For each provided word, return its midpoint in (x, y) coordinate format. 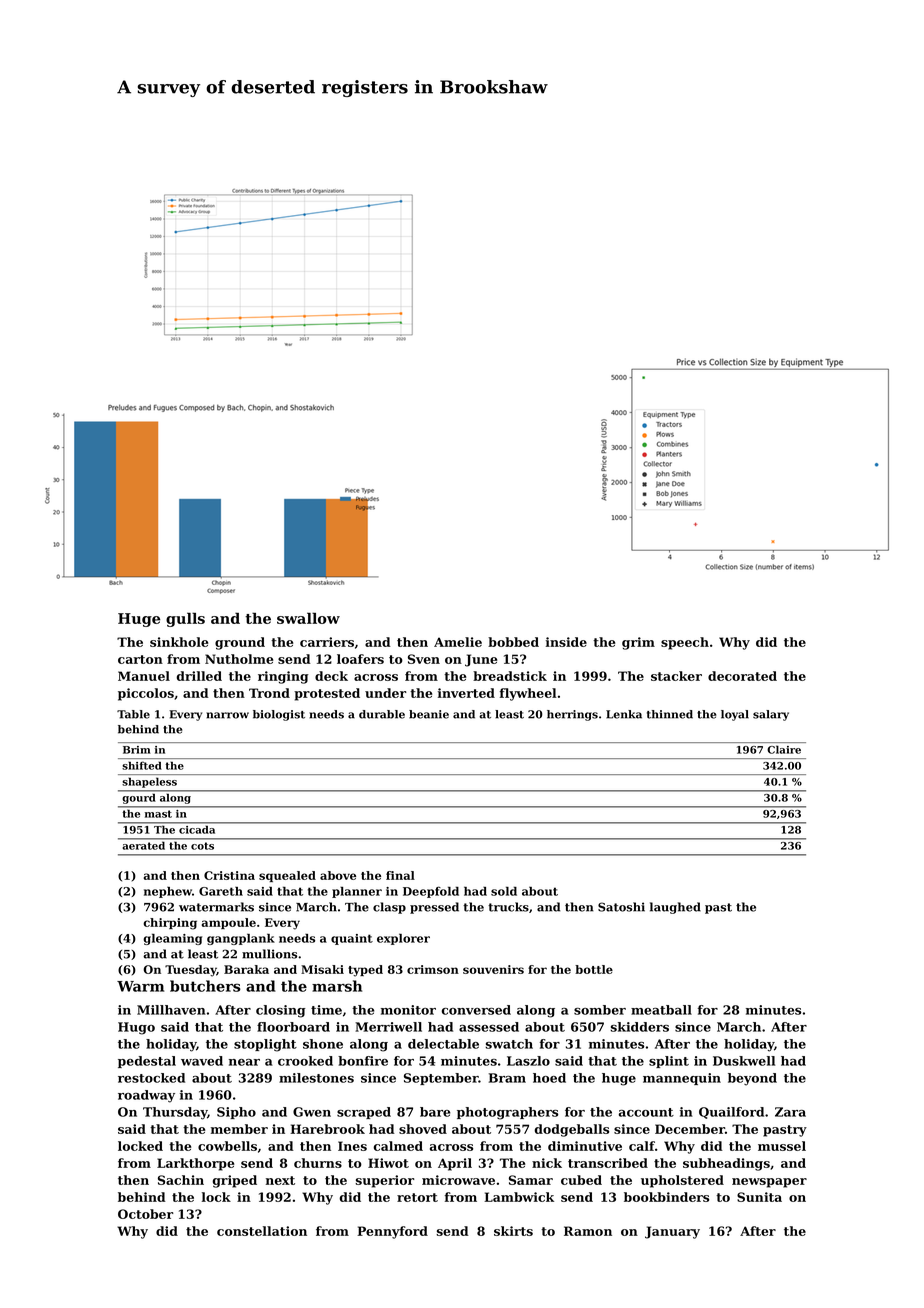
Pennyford (392, 1232)
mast (158, 814)
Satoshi (621, 907)
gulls (185, 619)
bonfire (363, 1061)
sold (504, 891)
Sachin (181, 1180)
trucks (508, 907)
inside (566, 642)
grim (638, 643)
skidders (640, 1027)
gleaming (172, 939)
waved (202, 1061)
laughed (675, 908)
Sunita (759, 1197)
